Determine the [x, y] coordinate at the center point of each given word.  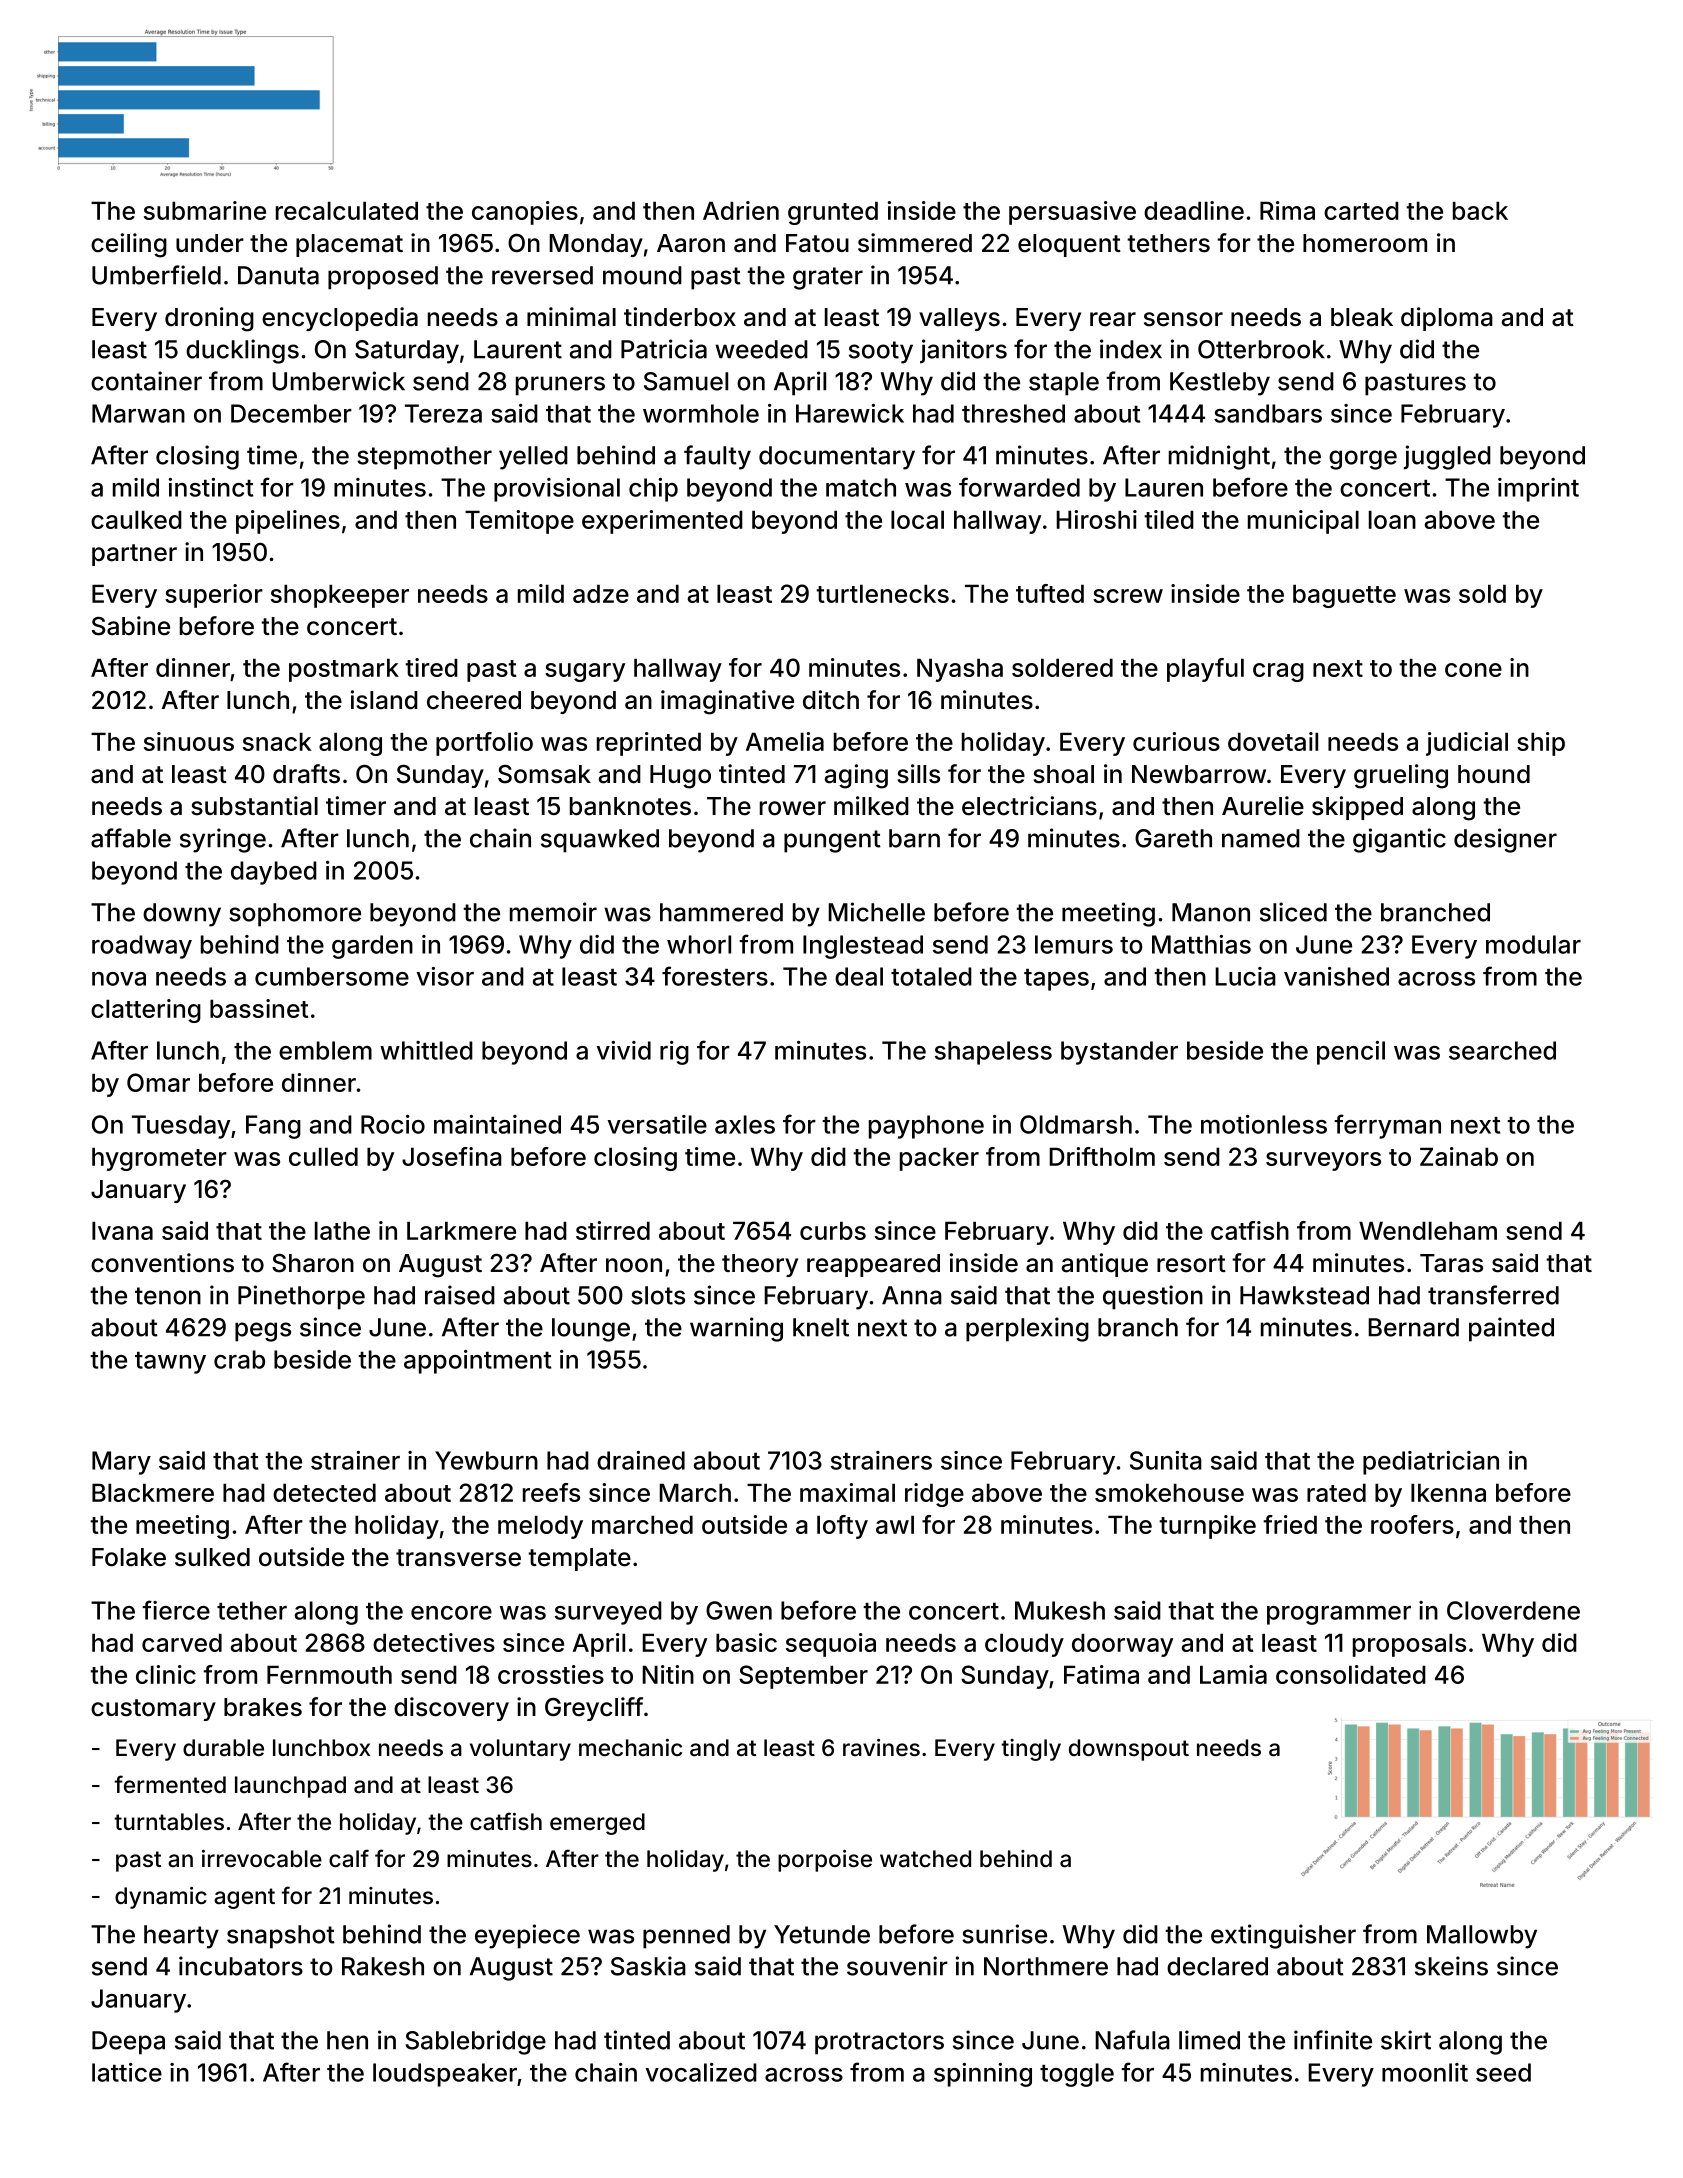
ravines [881, 1748]
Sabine [131, 626]
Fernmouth [329, 1674]
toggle [1077, 2075]
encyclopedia [340, 319]
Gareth [1173, 838]
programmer [1339, 1615]
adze [601, 593]
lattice [127, 2072]
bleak [1362, 317]
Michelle [876, 912]
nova [119, 979]
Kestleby [1220, 384]
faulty [717, 457]
